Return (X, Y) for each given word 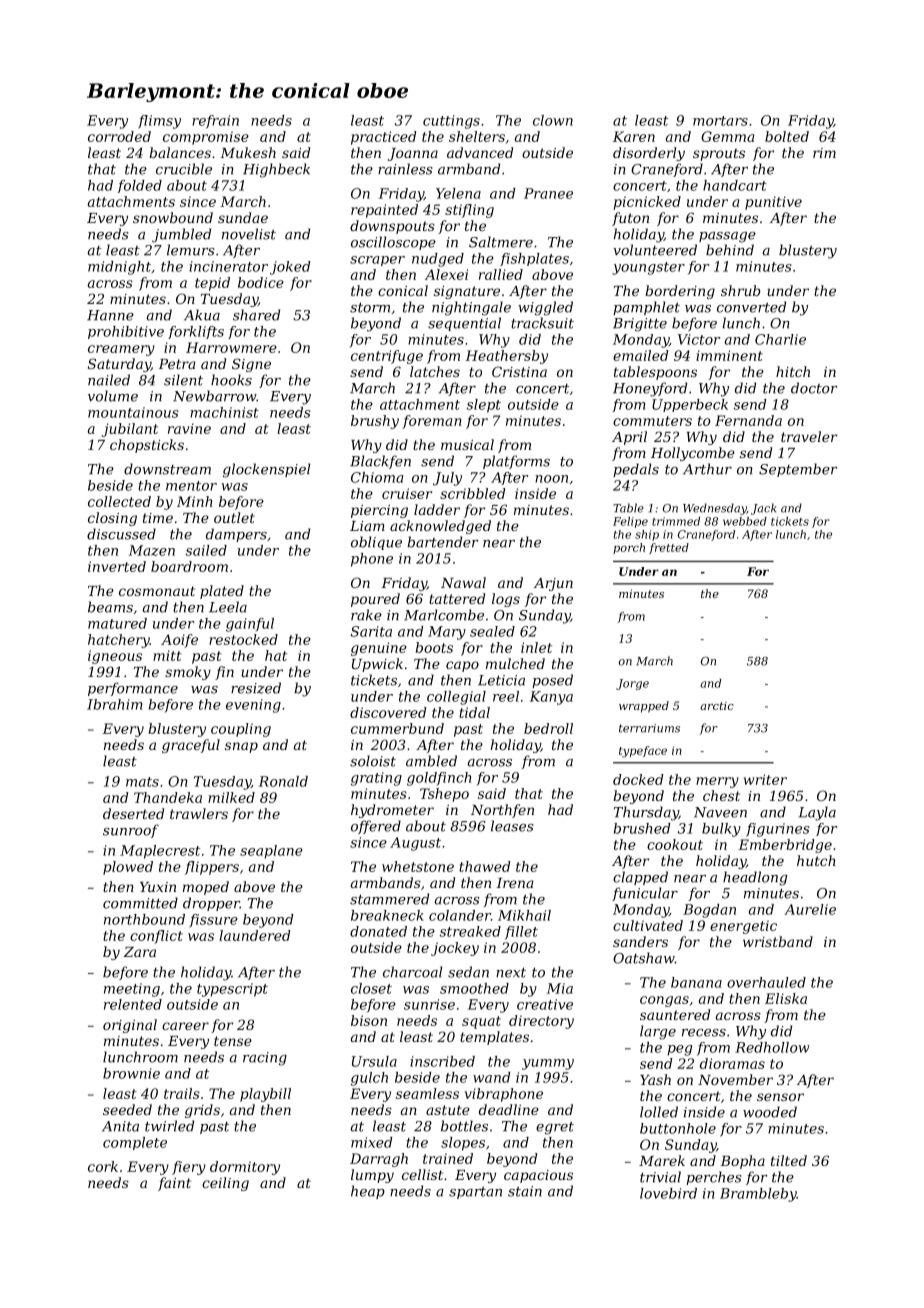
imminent (729, 355)
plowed (128, 868)
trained (448, 1158)
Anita (120, 1126)
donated (378, 931)
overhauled (766, 982)
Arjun (553, 584)
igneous (115, 657)
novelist (249, 234)
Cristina (519, 371)
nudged (438, 260)
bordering (680, 292)
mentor (191, 486)
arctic (717, 706)
